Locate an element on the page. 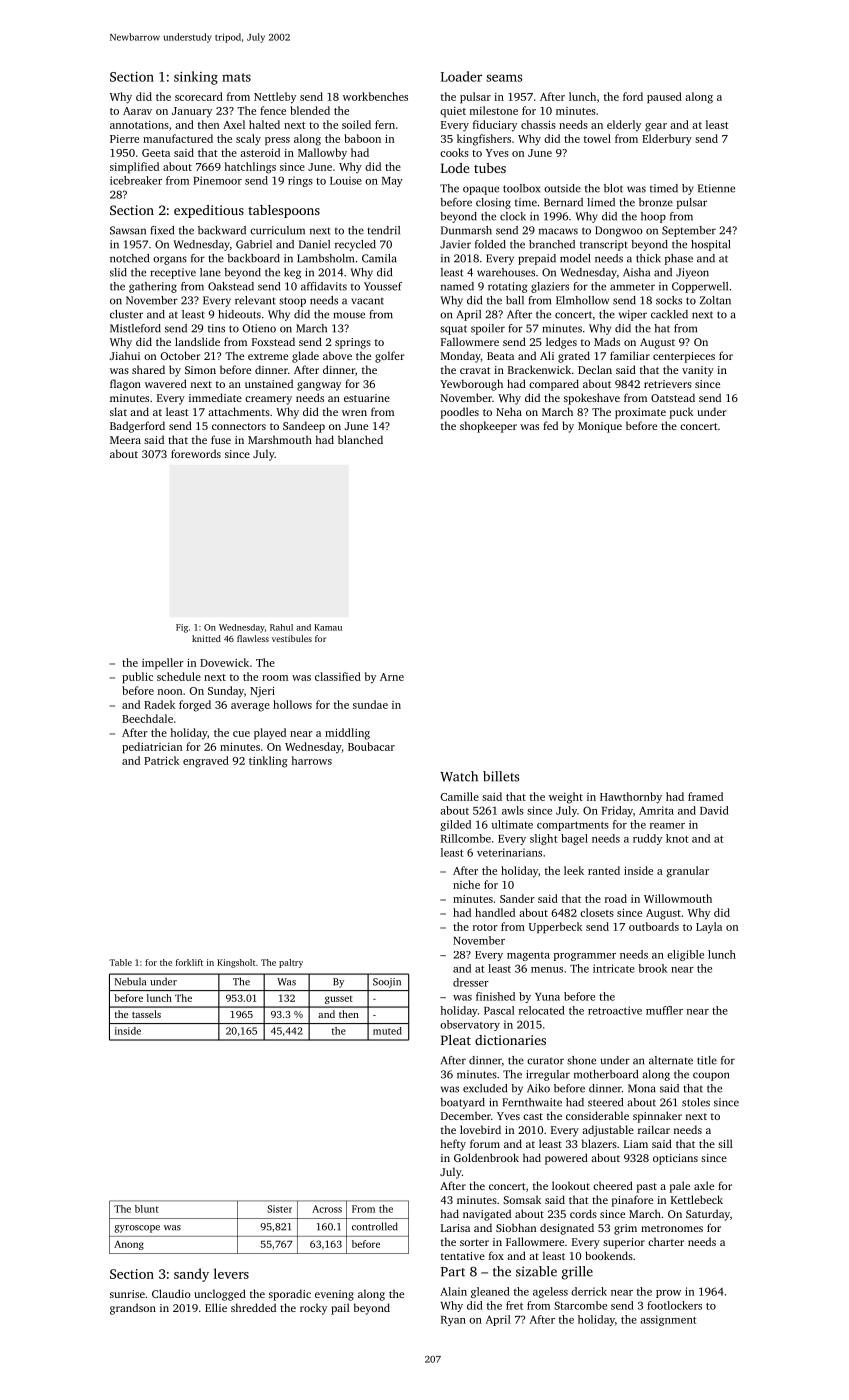 This image has width=849, height=1400. excluded is located at coordinates (485, 1088).
